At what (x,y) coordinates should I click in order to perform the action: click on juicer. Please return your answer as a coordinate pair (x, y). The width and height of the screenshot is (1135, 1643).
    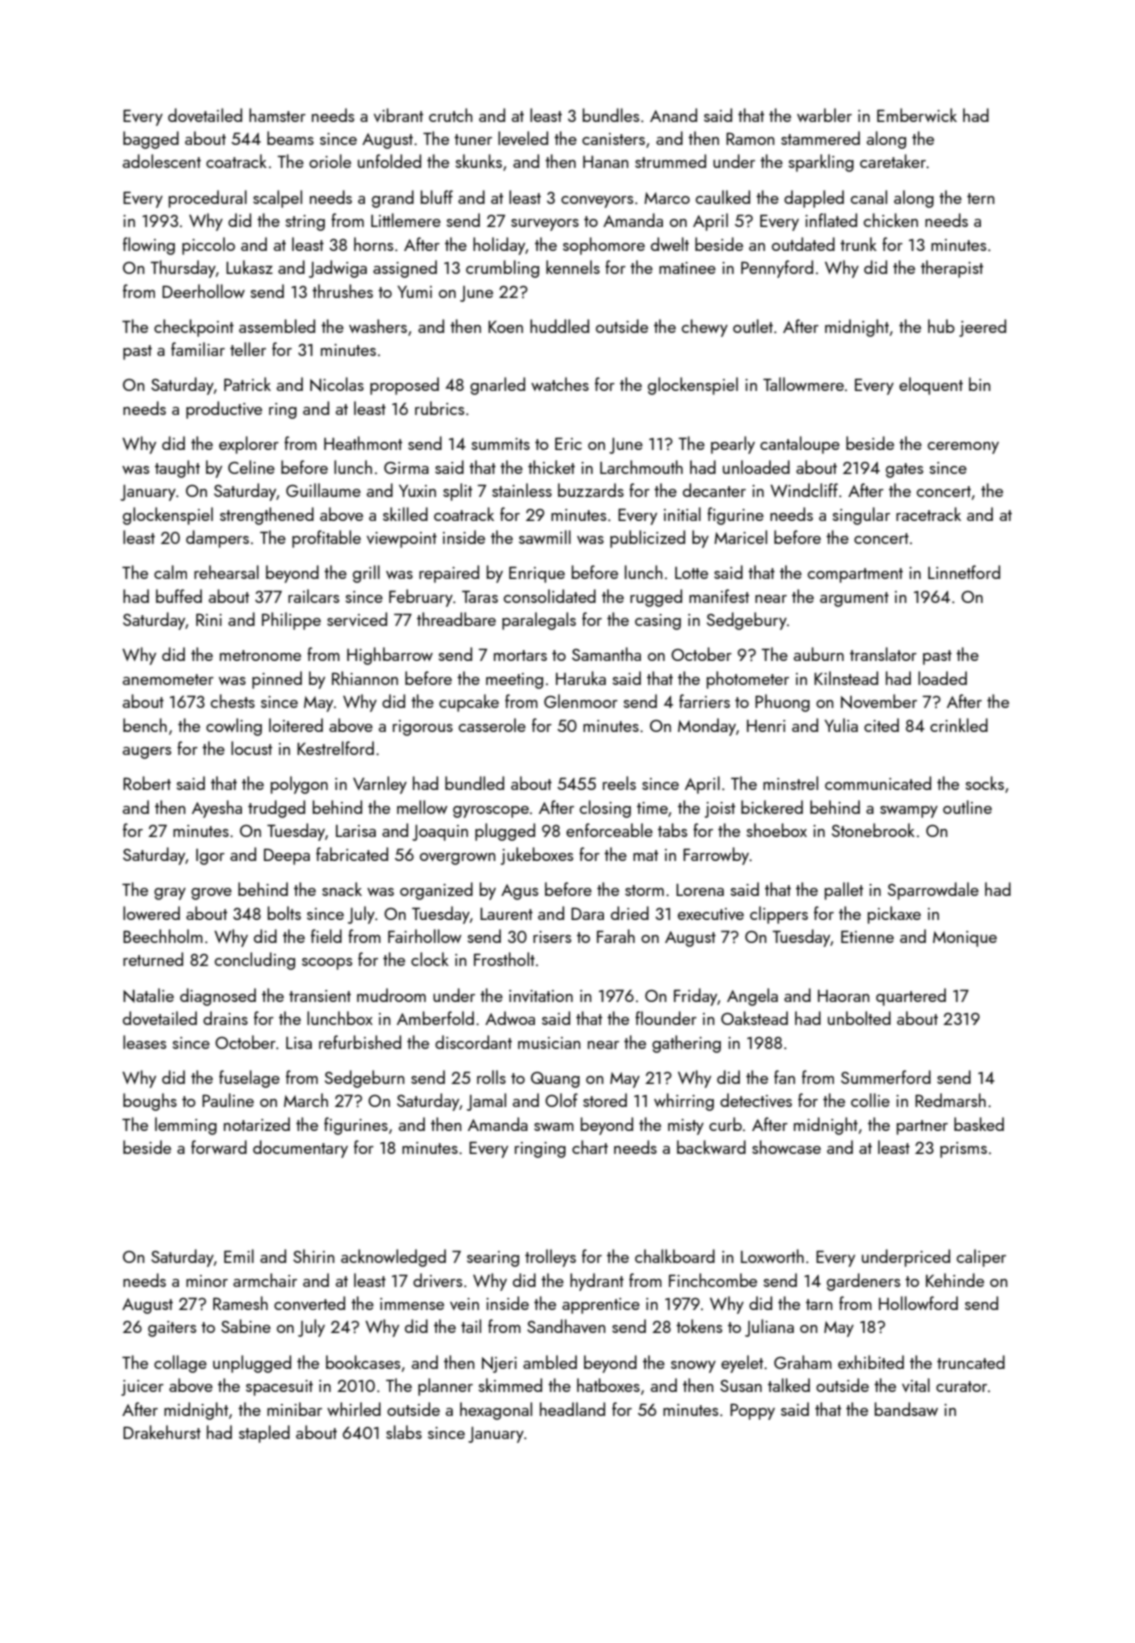
    Looking at the image, I should click on (142, 1388).
